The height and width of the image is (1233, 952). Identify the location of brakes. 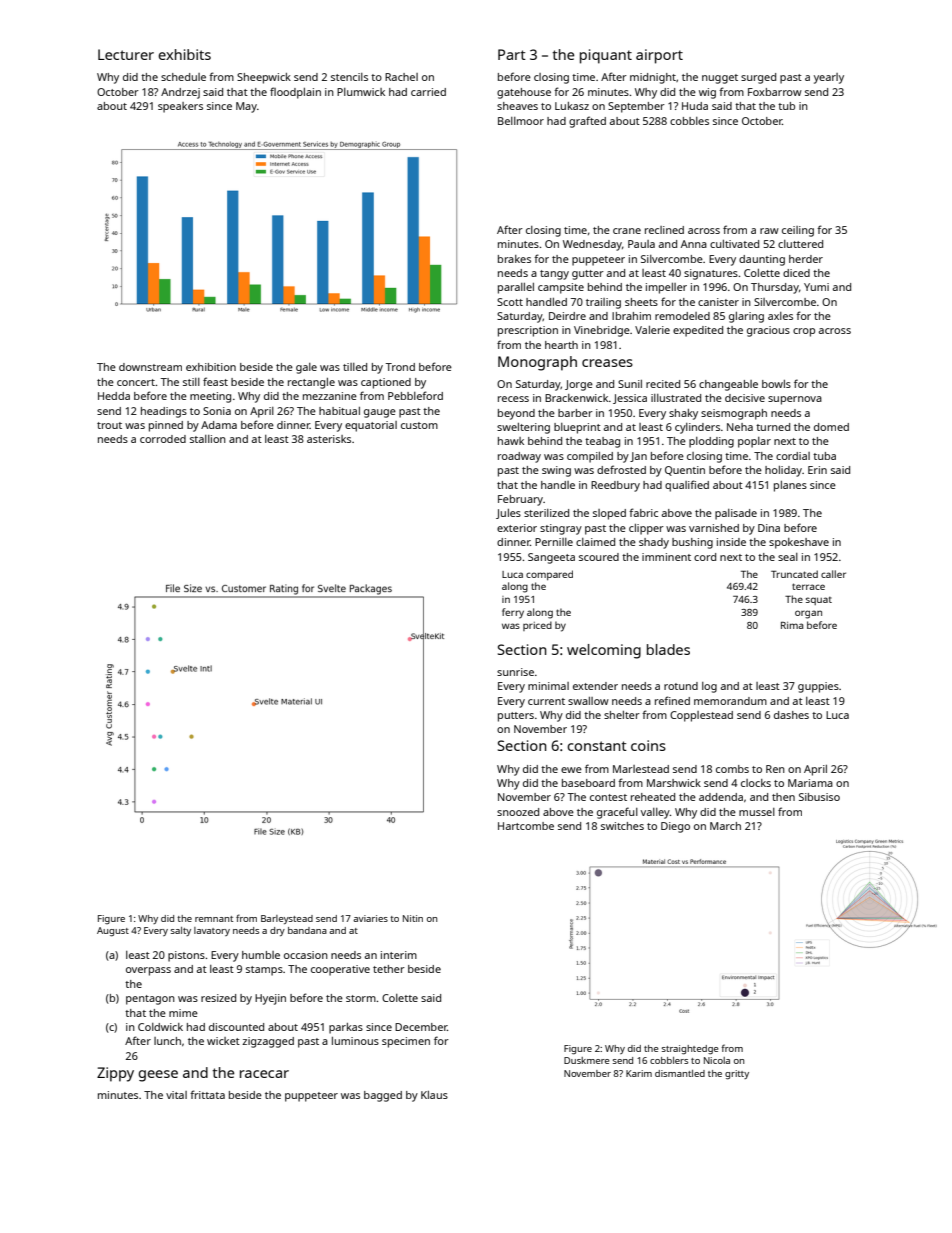
(514, 259).
